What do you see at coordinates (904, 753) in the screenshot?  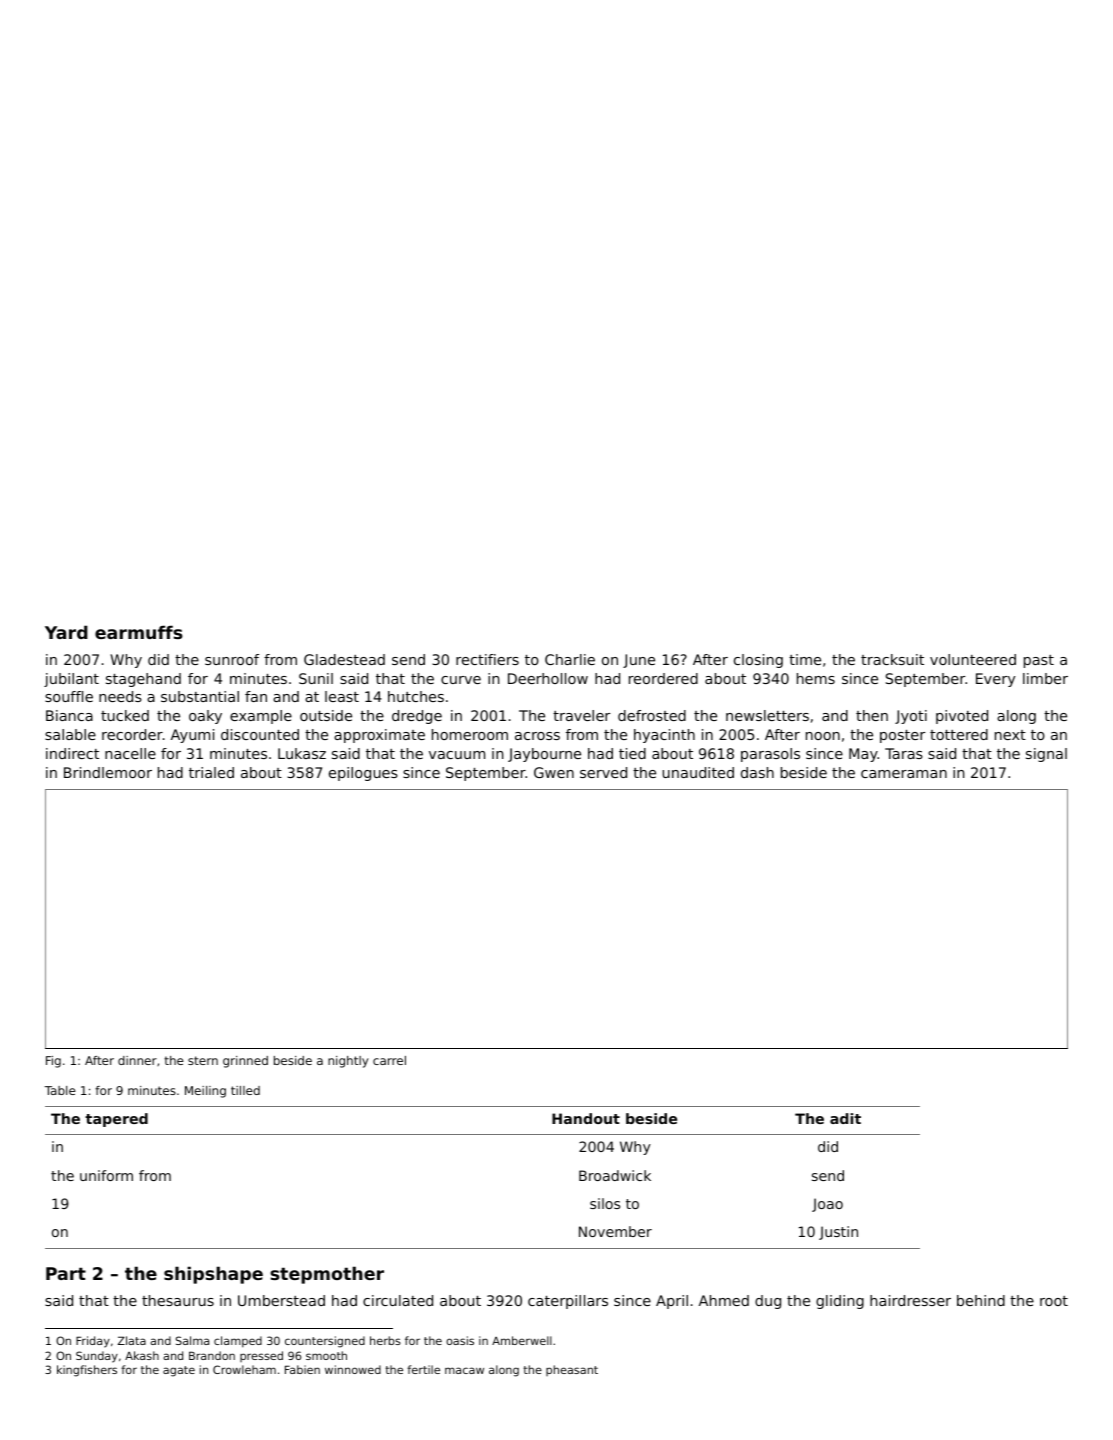 I see `Taras` at bounding box center [904, 753].
